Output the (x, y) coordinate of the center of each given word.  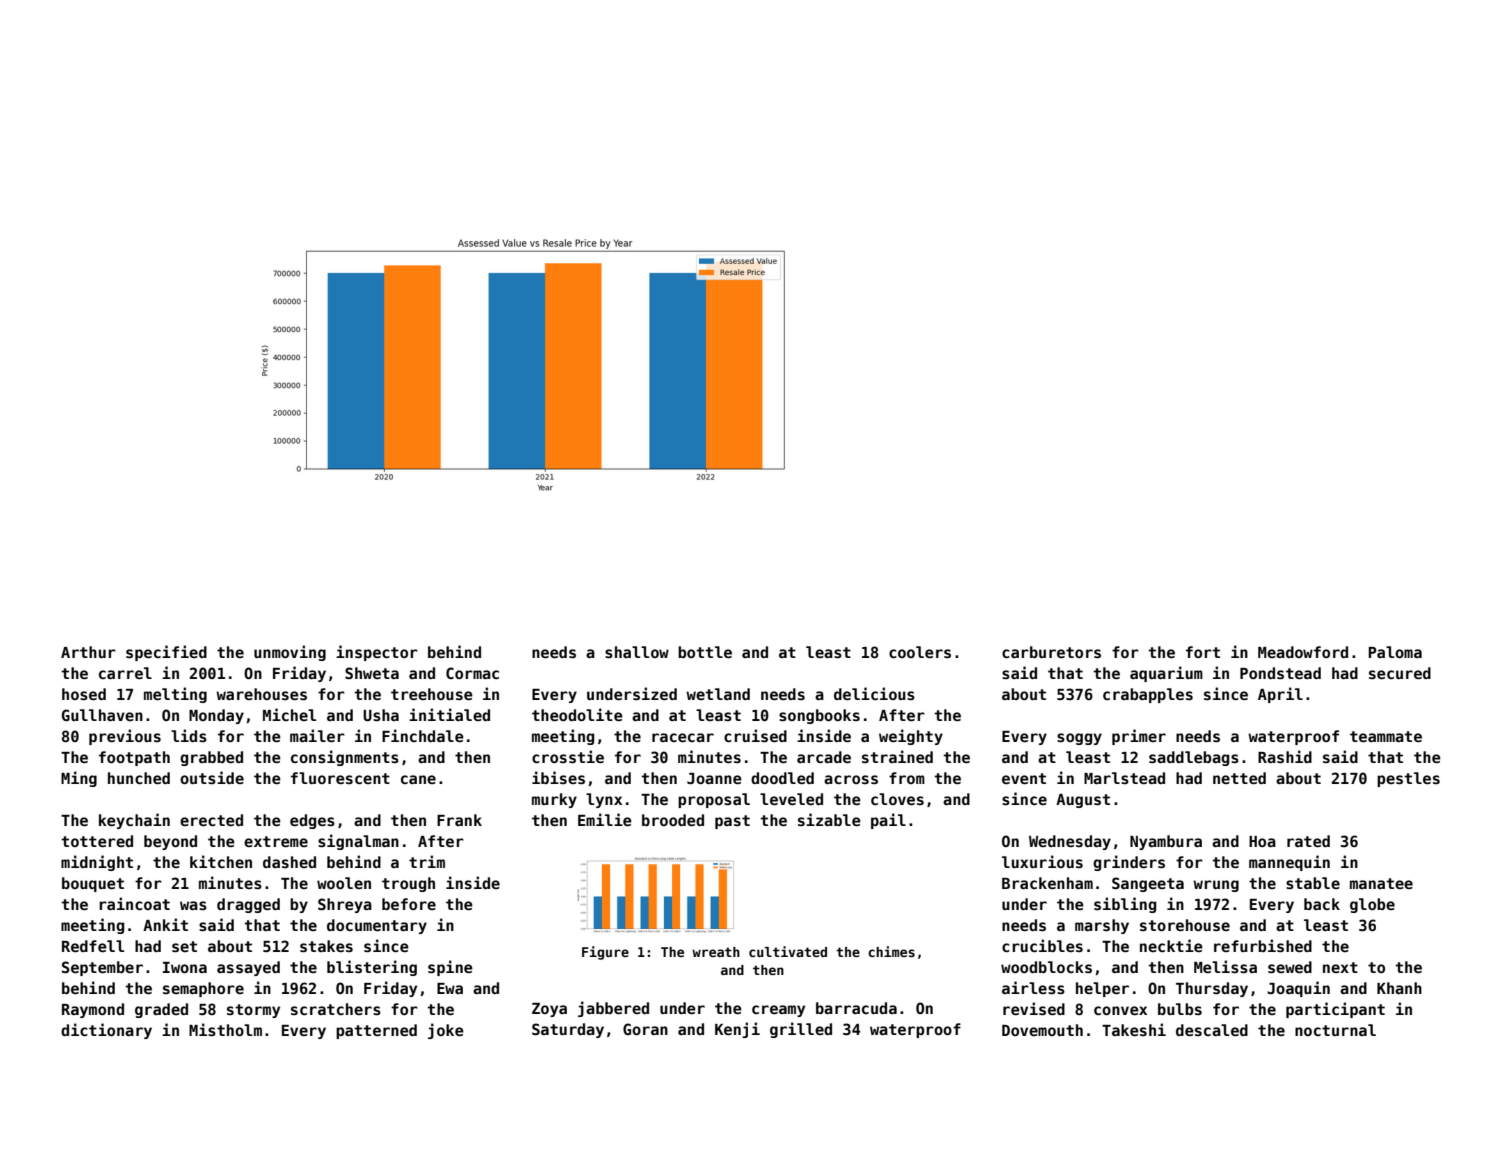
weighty (911, 737)
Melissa (1225, 966)
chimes (891, 951)
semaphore (203, 989)
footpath (134, 758)
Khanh (1399, 988)
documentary (377, 926)
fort (1203, 652)
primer (1139, 737)
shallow (637, 652)
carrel (125, 673)
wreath (716, 952)
